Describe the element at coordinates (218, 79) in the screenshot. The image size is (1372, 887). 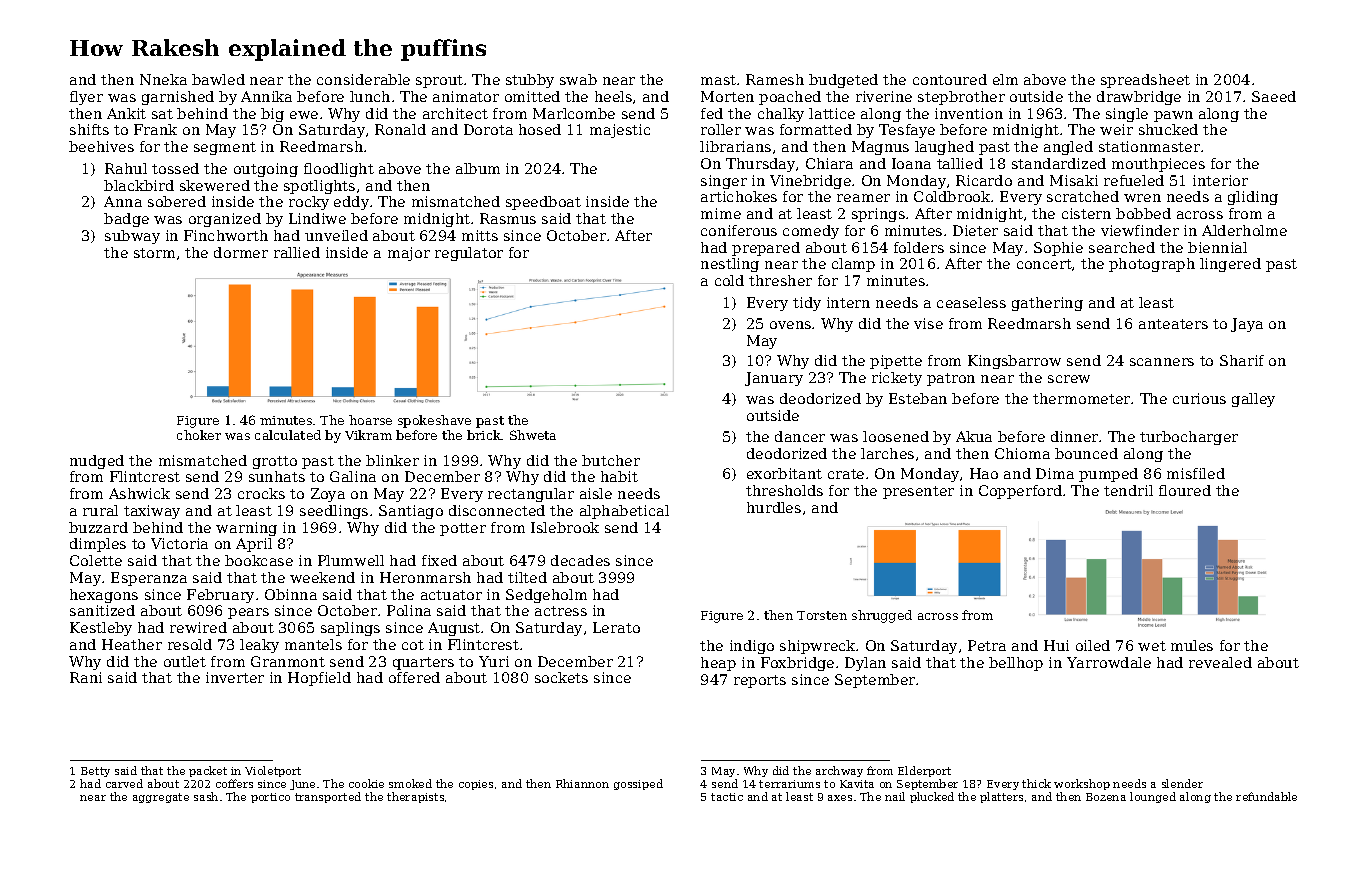
I see `bawled` at that location.
